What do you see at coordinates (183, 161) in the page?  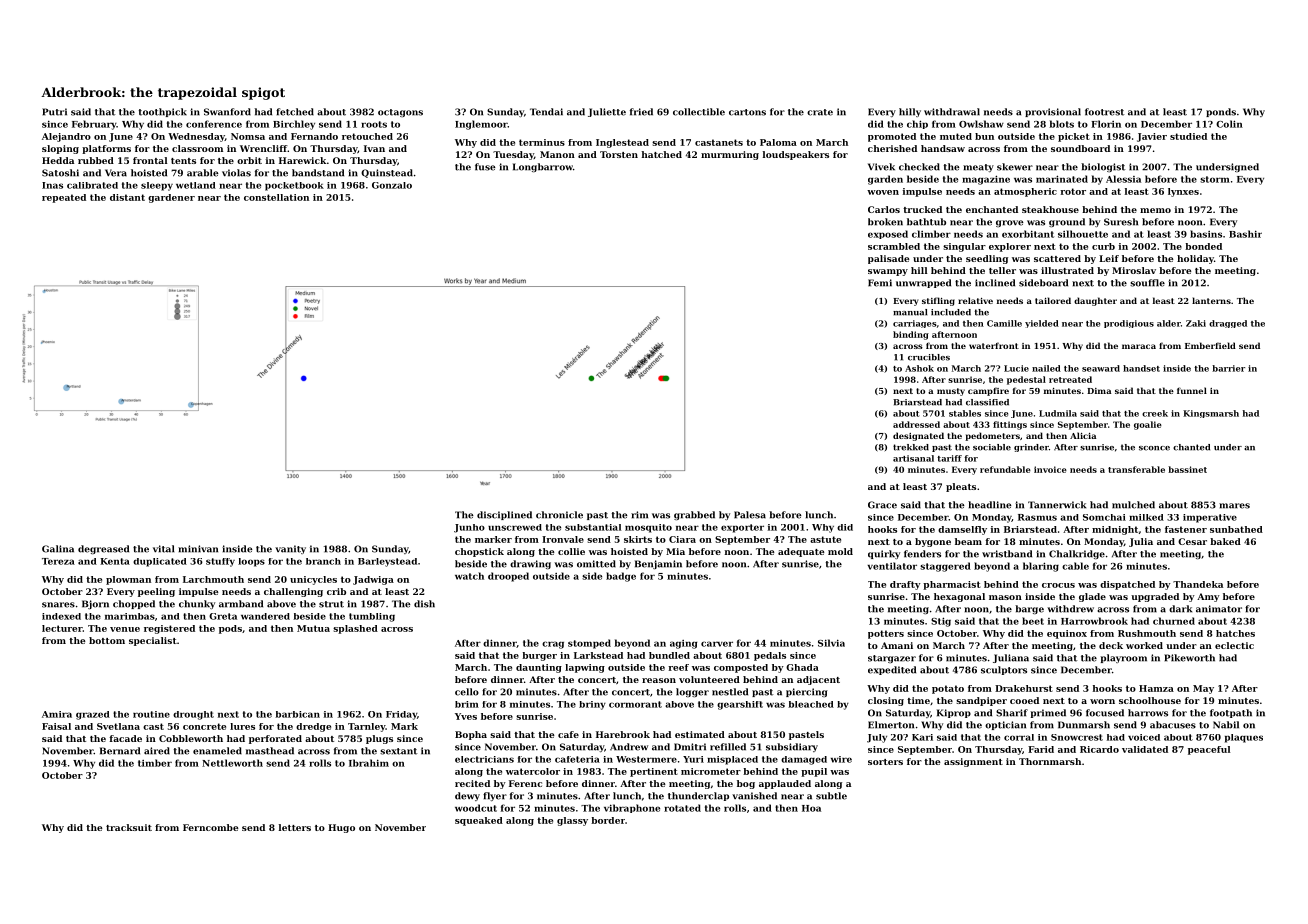 I see `tents` at bounding box center [183, 161].
